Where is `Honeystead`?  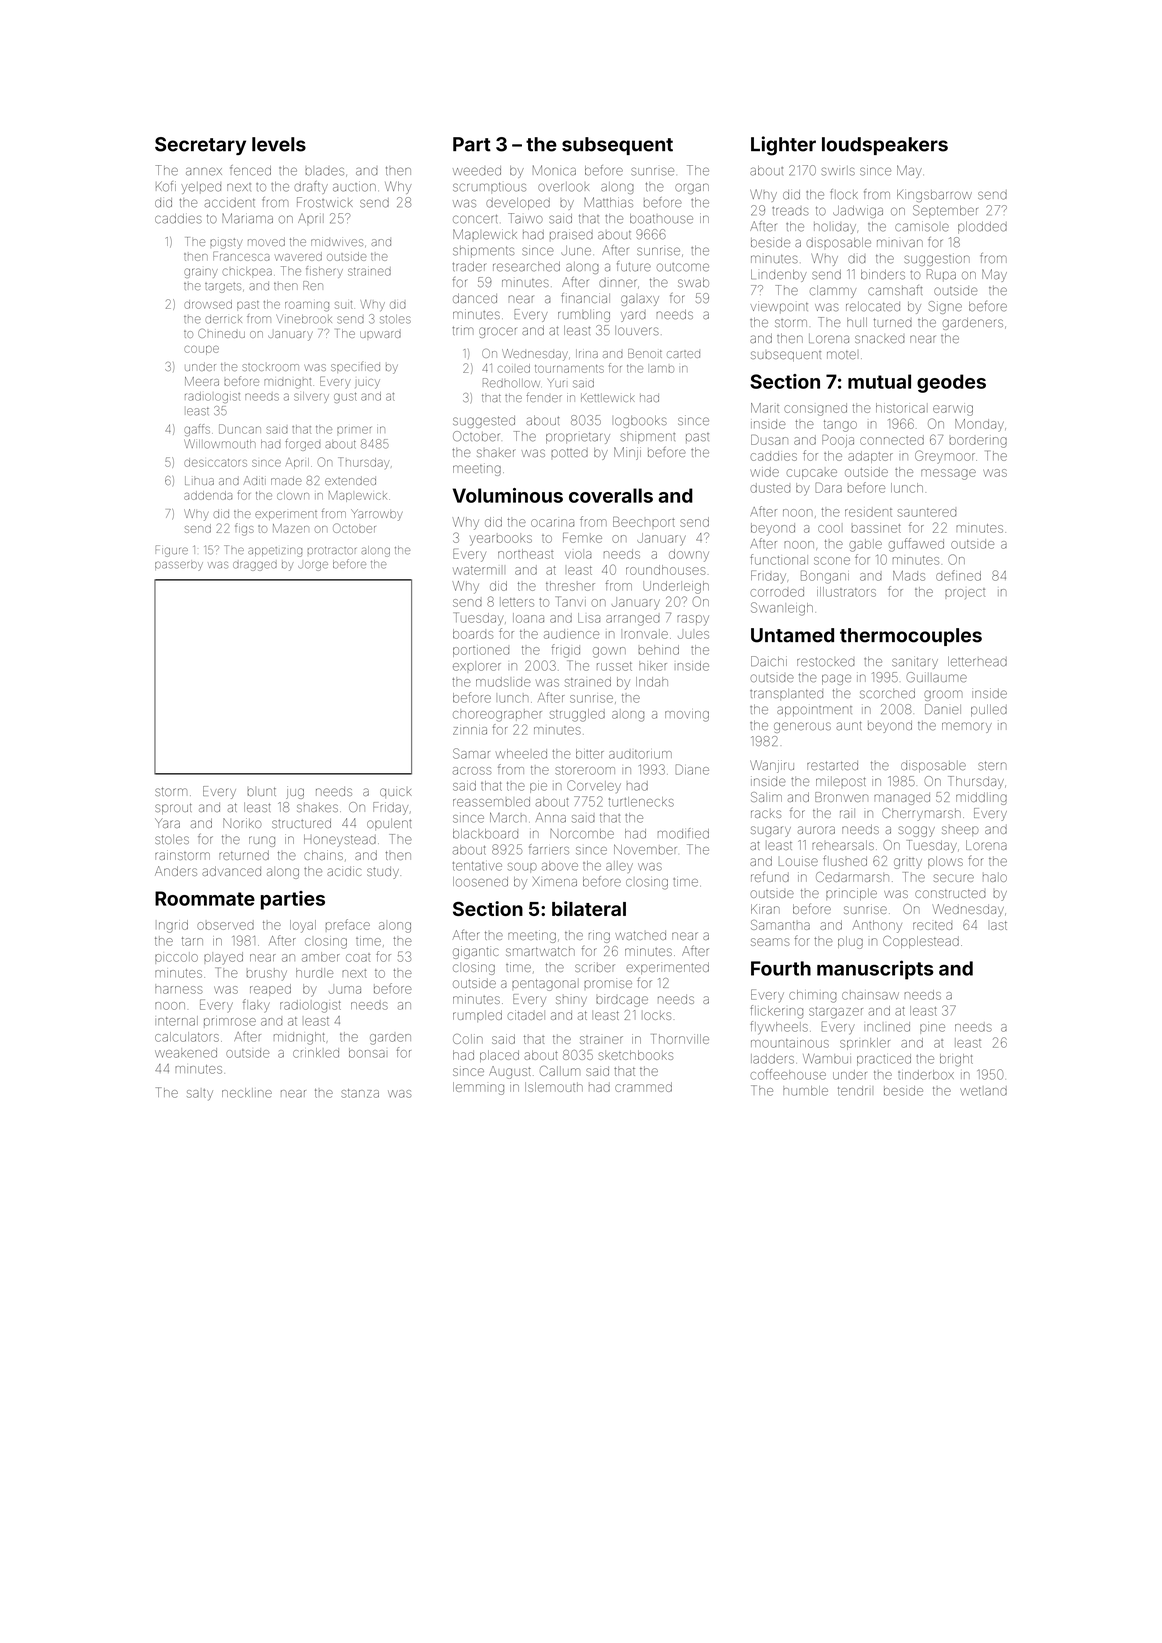
Honeystead is located at coordinates (340, 840).
